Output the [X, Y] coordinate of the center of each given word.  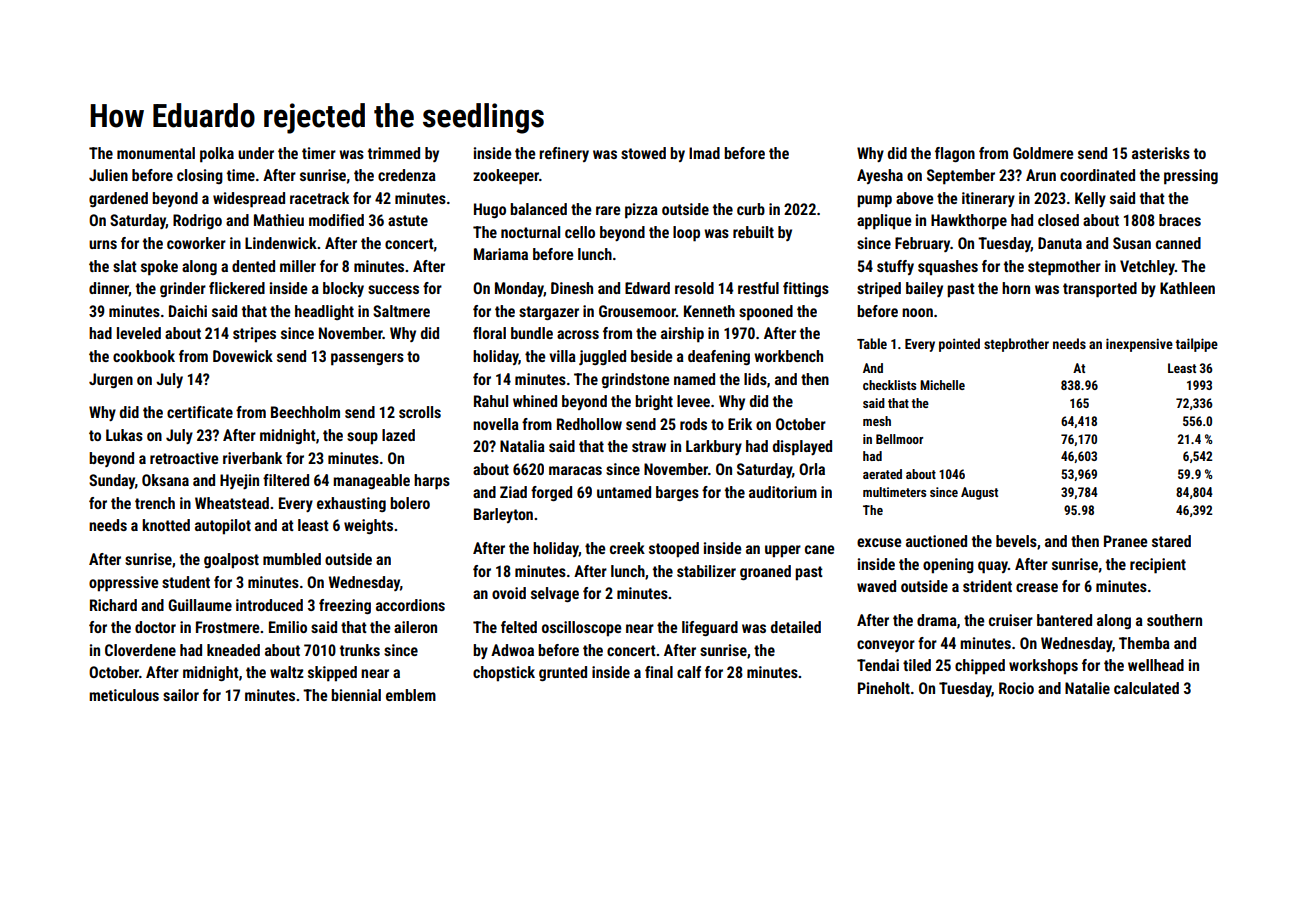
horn [1016, 288]
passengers [367, 359]
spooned [766, 313]
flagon [955, 154]
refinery [564, 154]
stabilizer [706, 571]
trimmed [394, 153]
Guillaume [200, 605]
